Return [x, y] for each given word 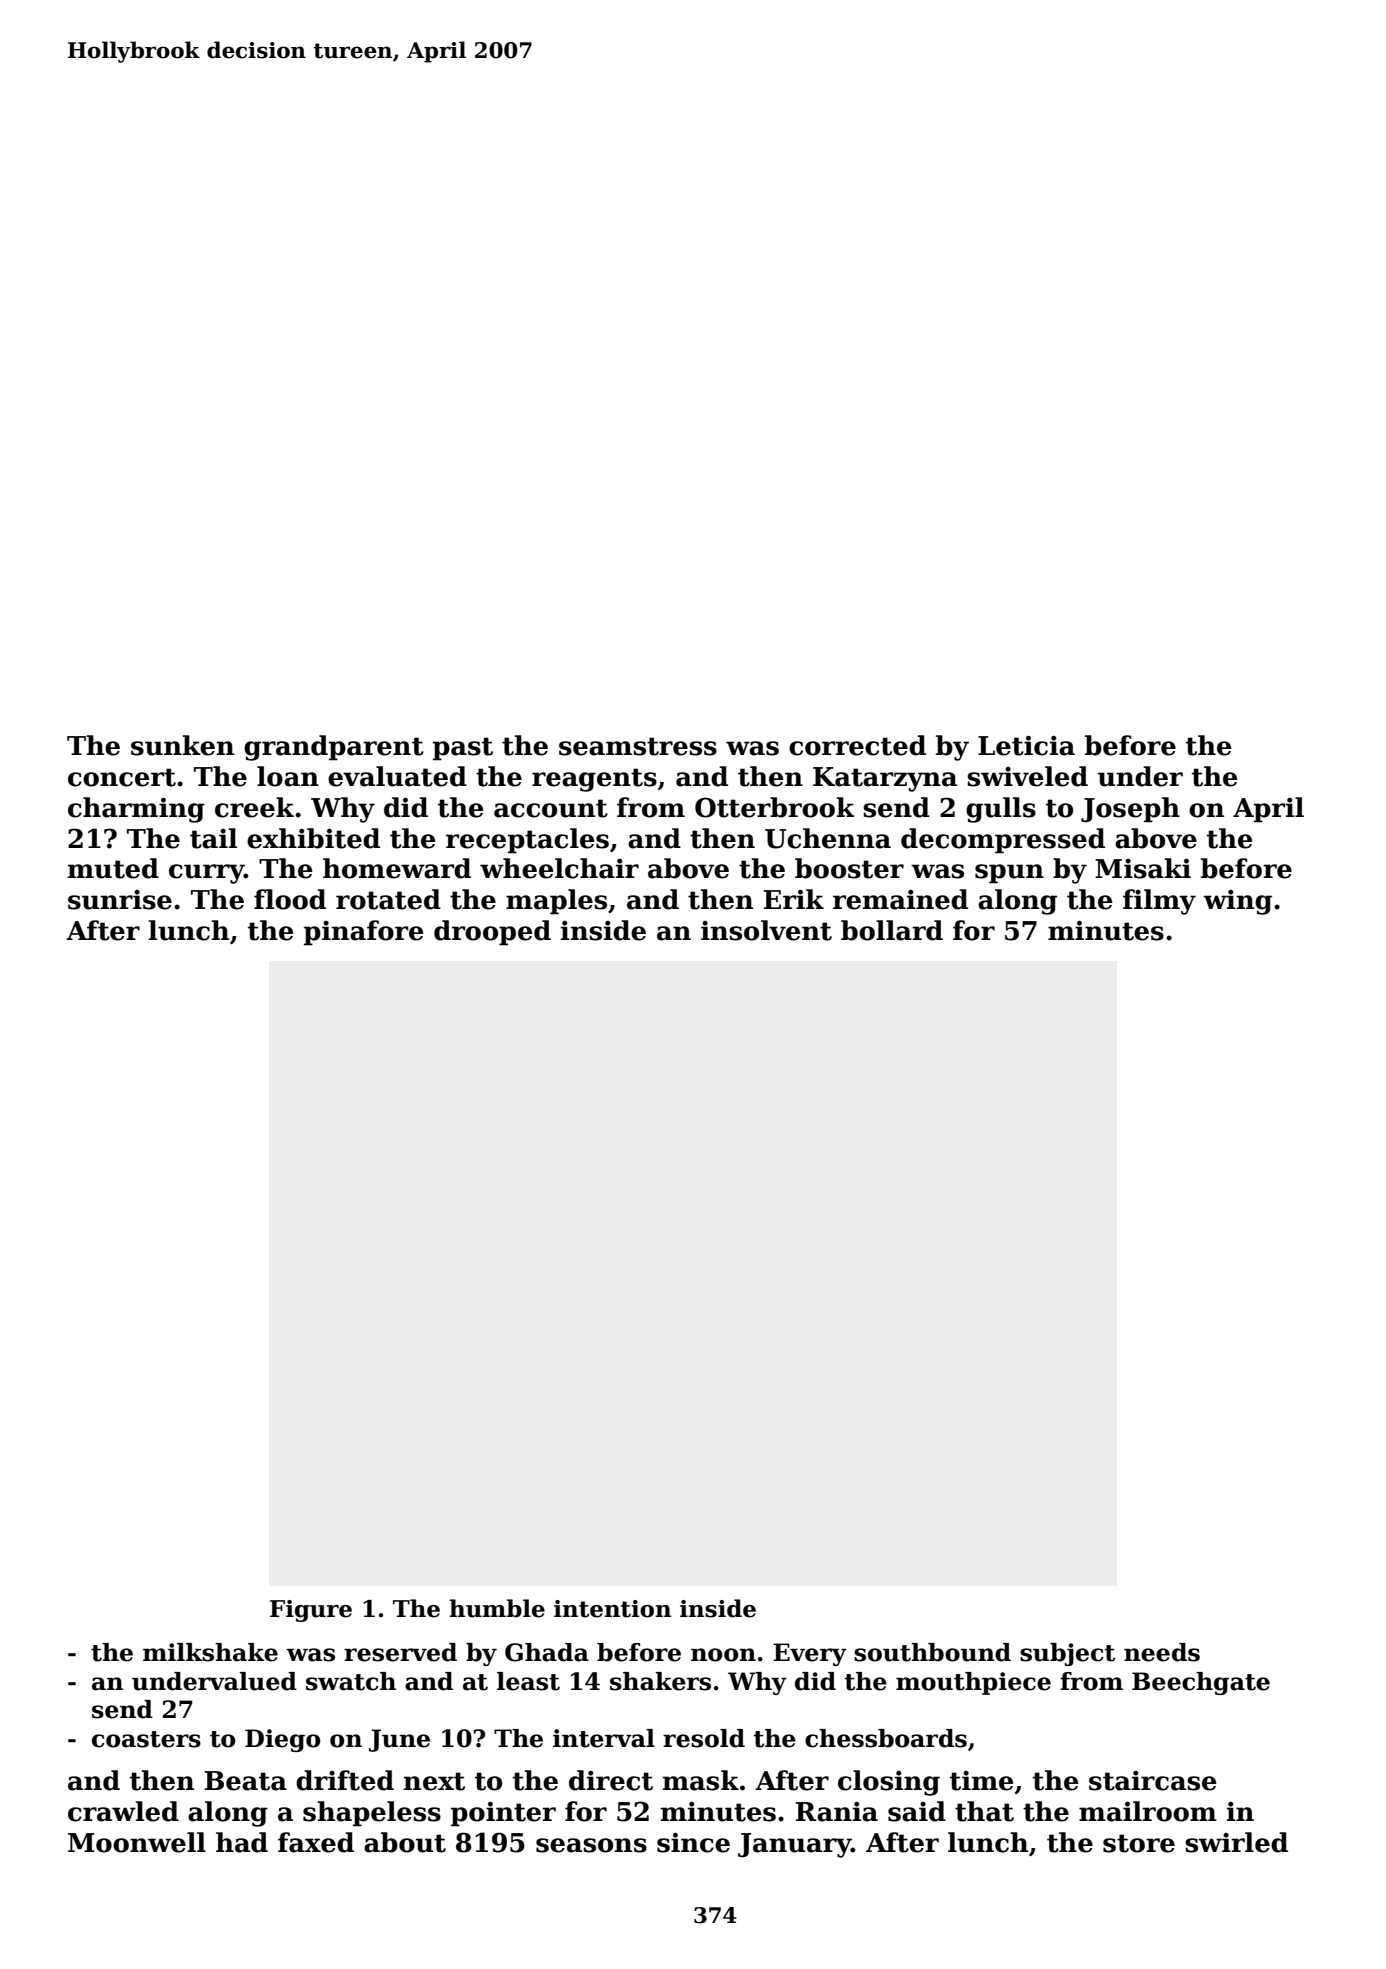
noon [723, 1655]
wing [1237, 902]
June [399, 1740]
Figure [311, 1611]
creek [254, 807]
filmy [1159, 902]
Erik [794, 899]
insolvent [766, 930]
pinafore [363, 933]
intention [612, 1609]
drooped [492, 933]
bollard [892, 930]
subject [1067, 1654]
